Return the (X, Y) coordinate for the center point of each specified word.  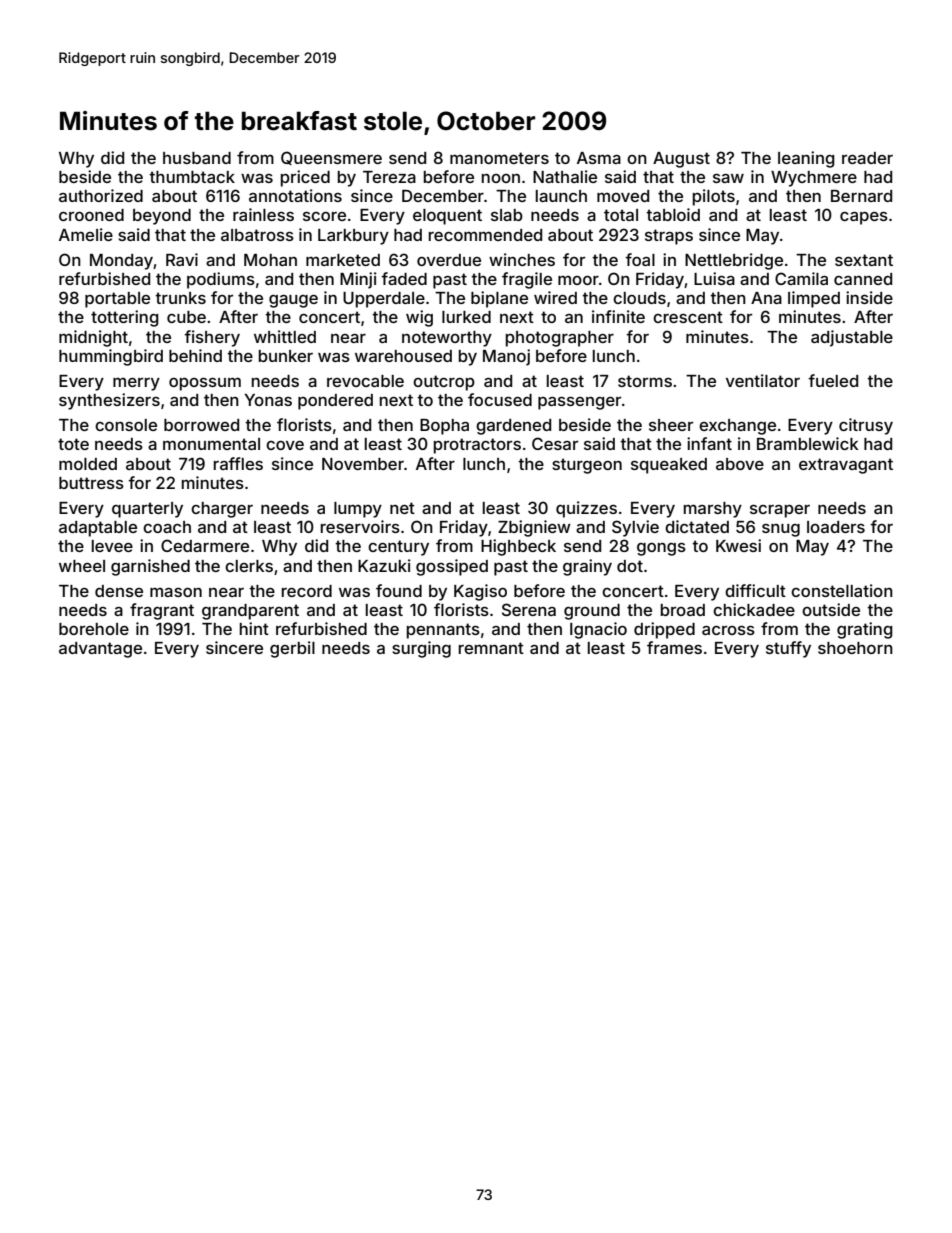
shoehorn (855, 648)
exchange (737, 427)
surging (421, 649)
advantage (100, 650)
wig (419, 318)
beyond (162, 217)
